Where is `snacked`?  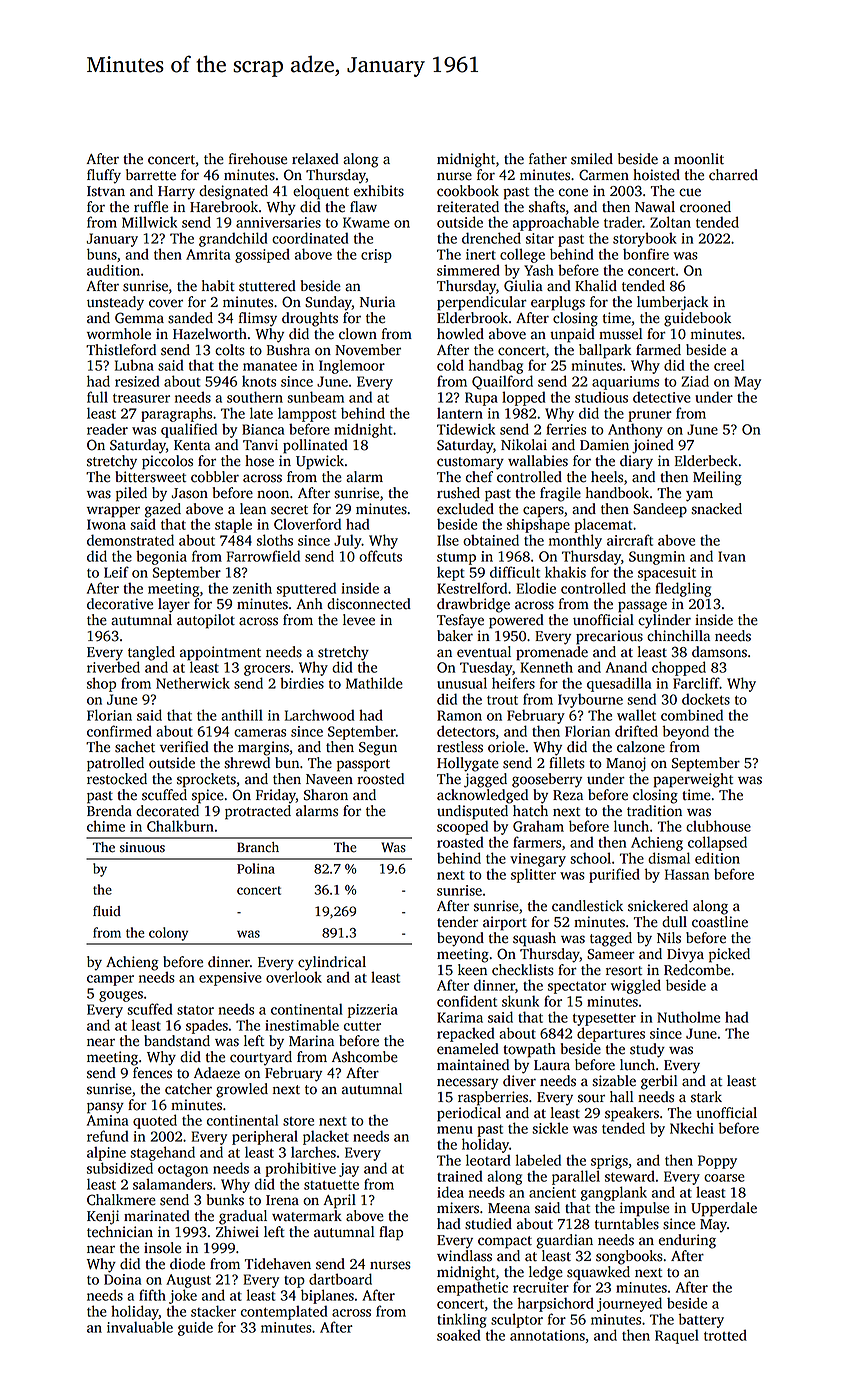
snacked is located at coordinates (716, 509).
